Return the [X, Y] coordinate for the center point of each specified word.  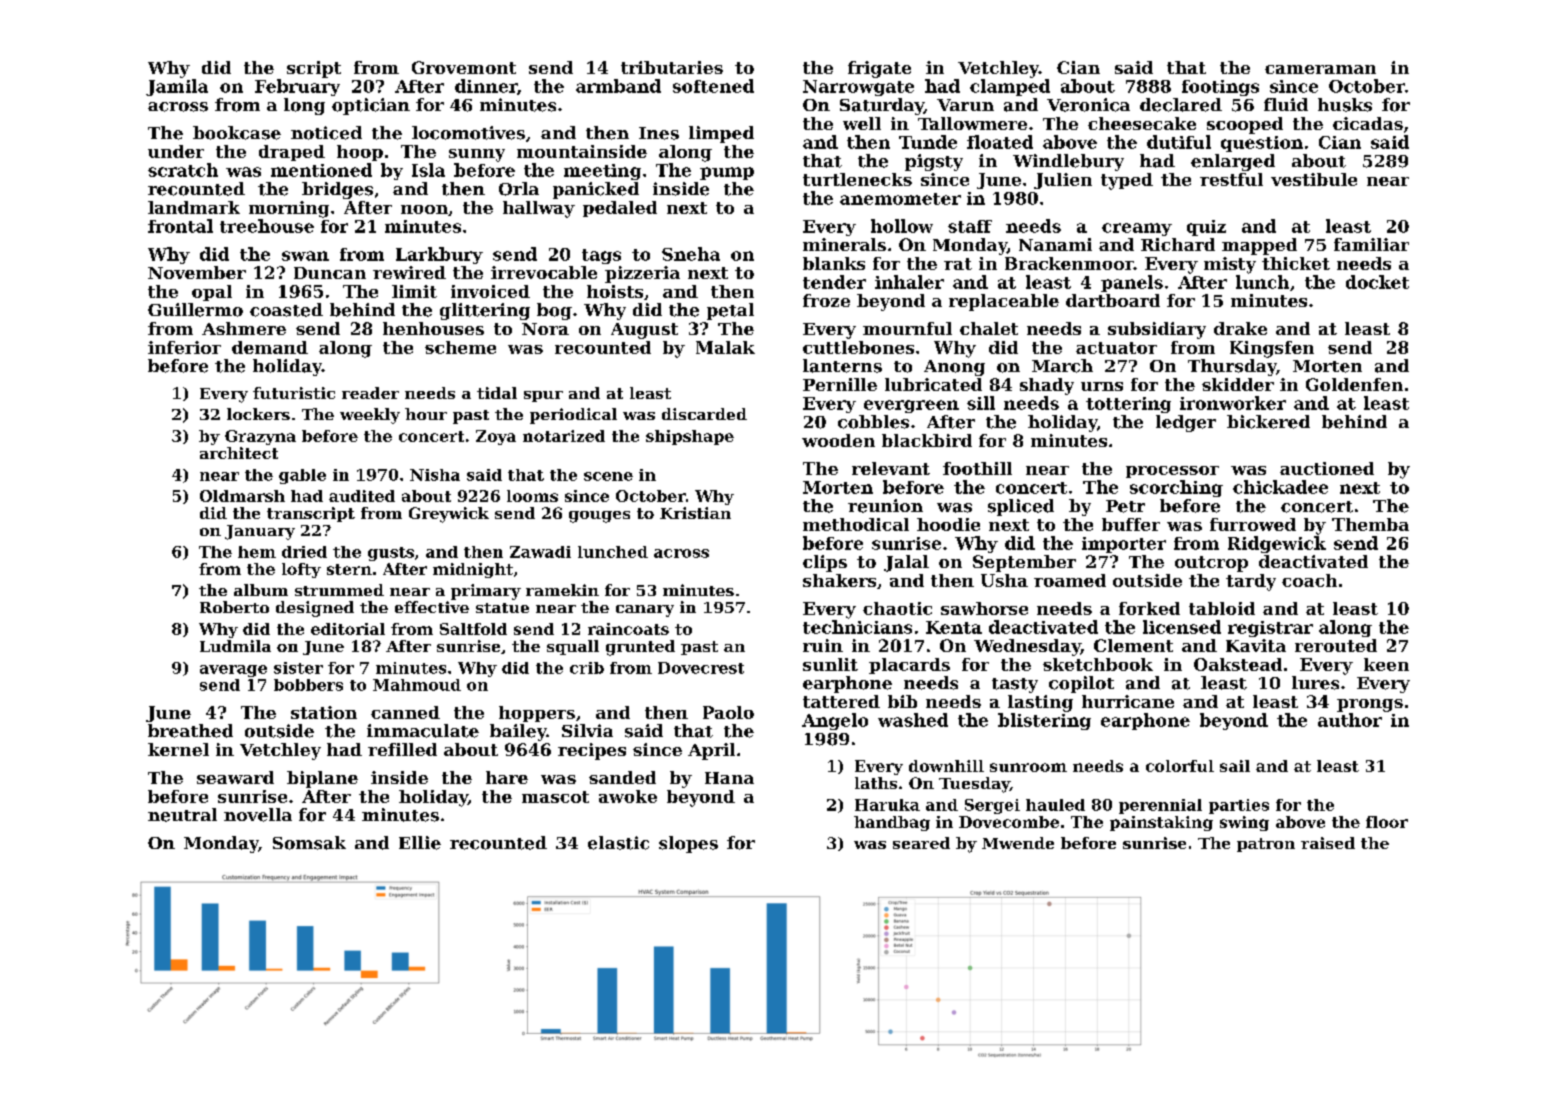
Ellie [420, 843]
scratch [183, 170]
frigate [879, 69]
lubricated [933, 384]
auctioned [1327, 468]
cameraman [1320, 69]
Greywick [449, 515]
